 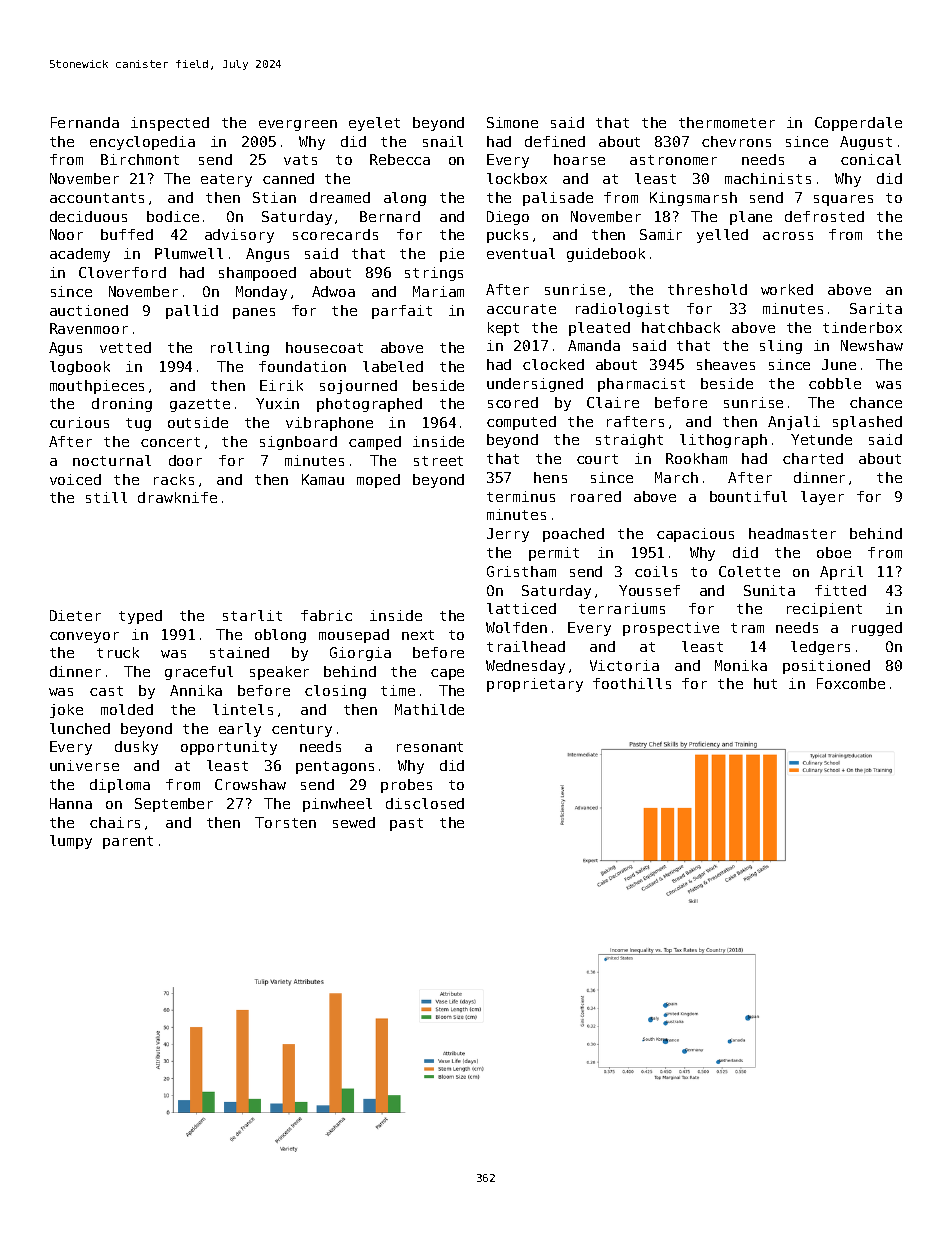 What do you see at coordinates (508, 535) in the screenshot?
I see `Jerry` at bounding box center [508, 535].
